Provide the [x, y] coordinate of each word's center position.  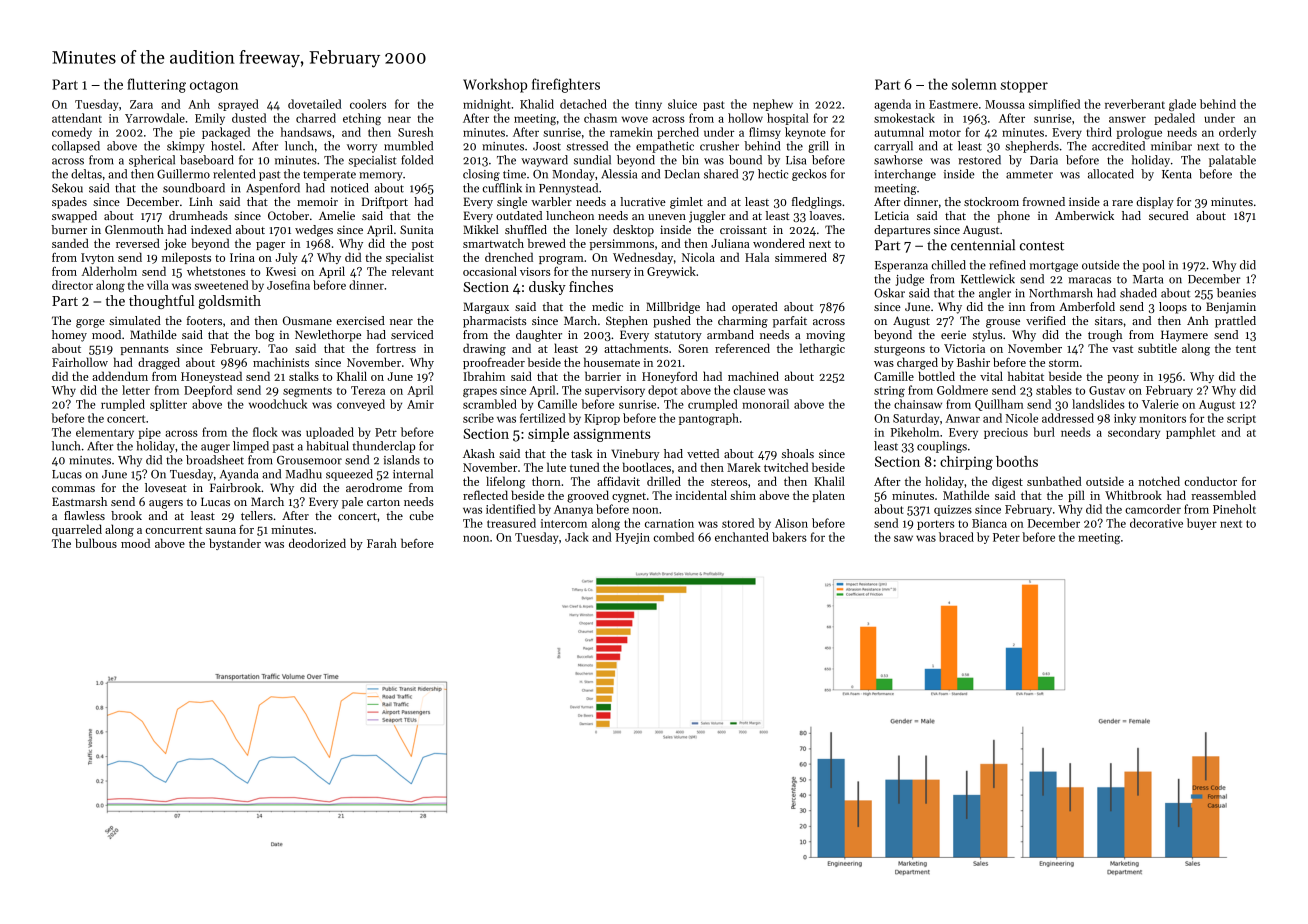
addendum [120, 376]
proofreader [494, 363]
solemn [974, 84]
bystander [235, 544]
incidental [701, 495]
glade [1182, 105]
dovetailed [315, 104]
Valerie [1160, 404]
